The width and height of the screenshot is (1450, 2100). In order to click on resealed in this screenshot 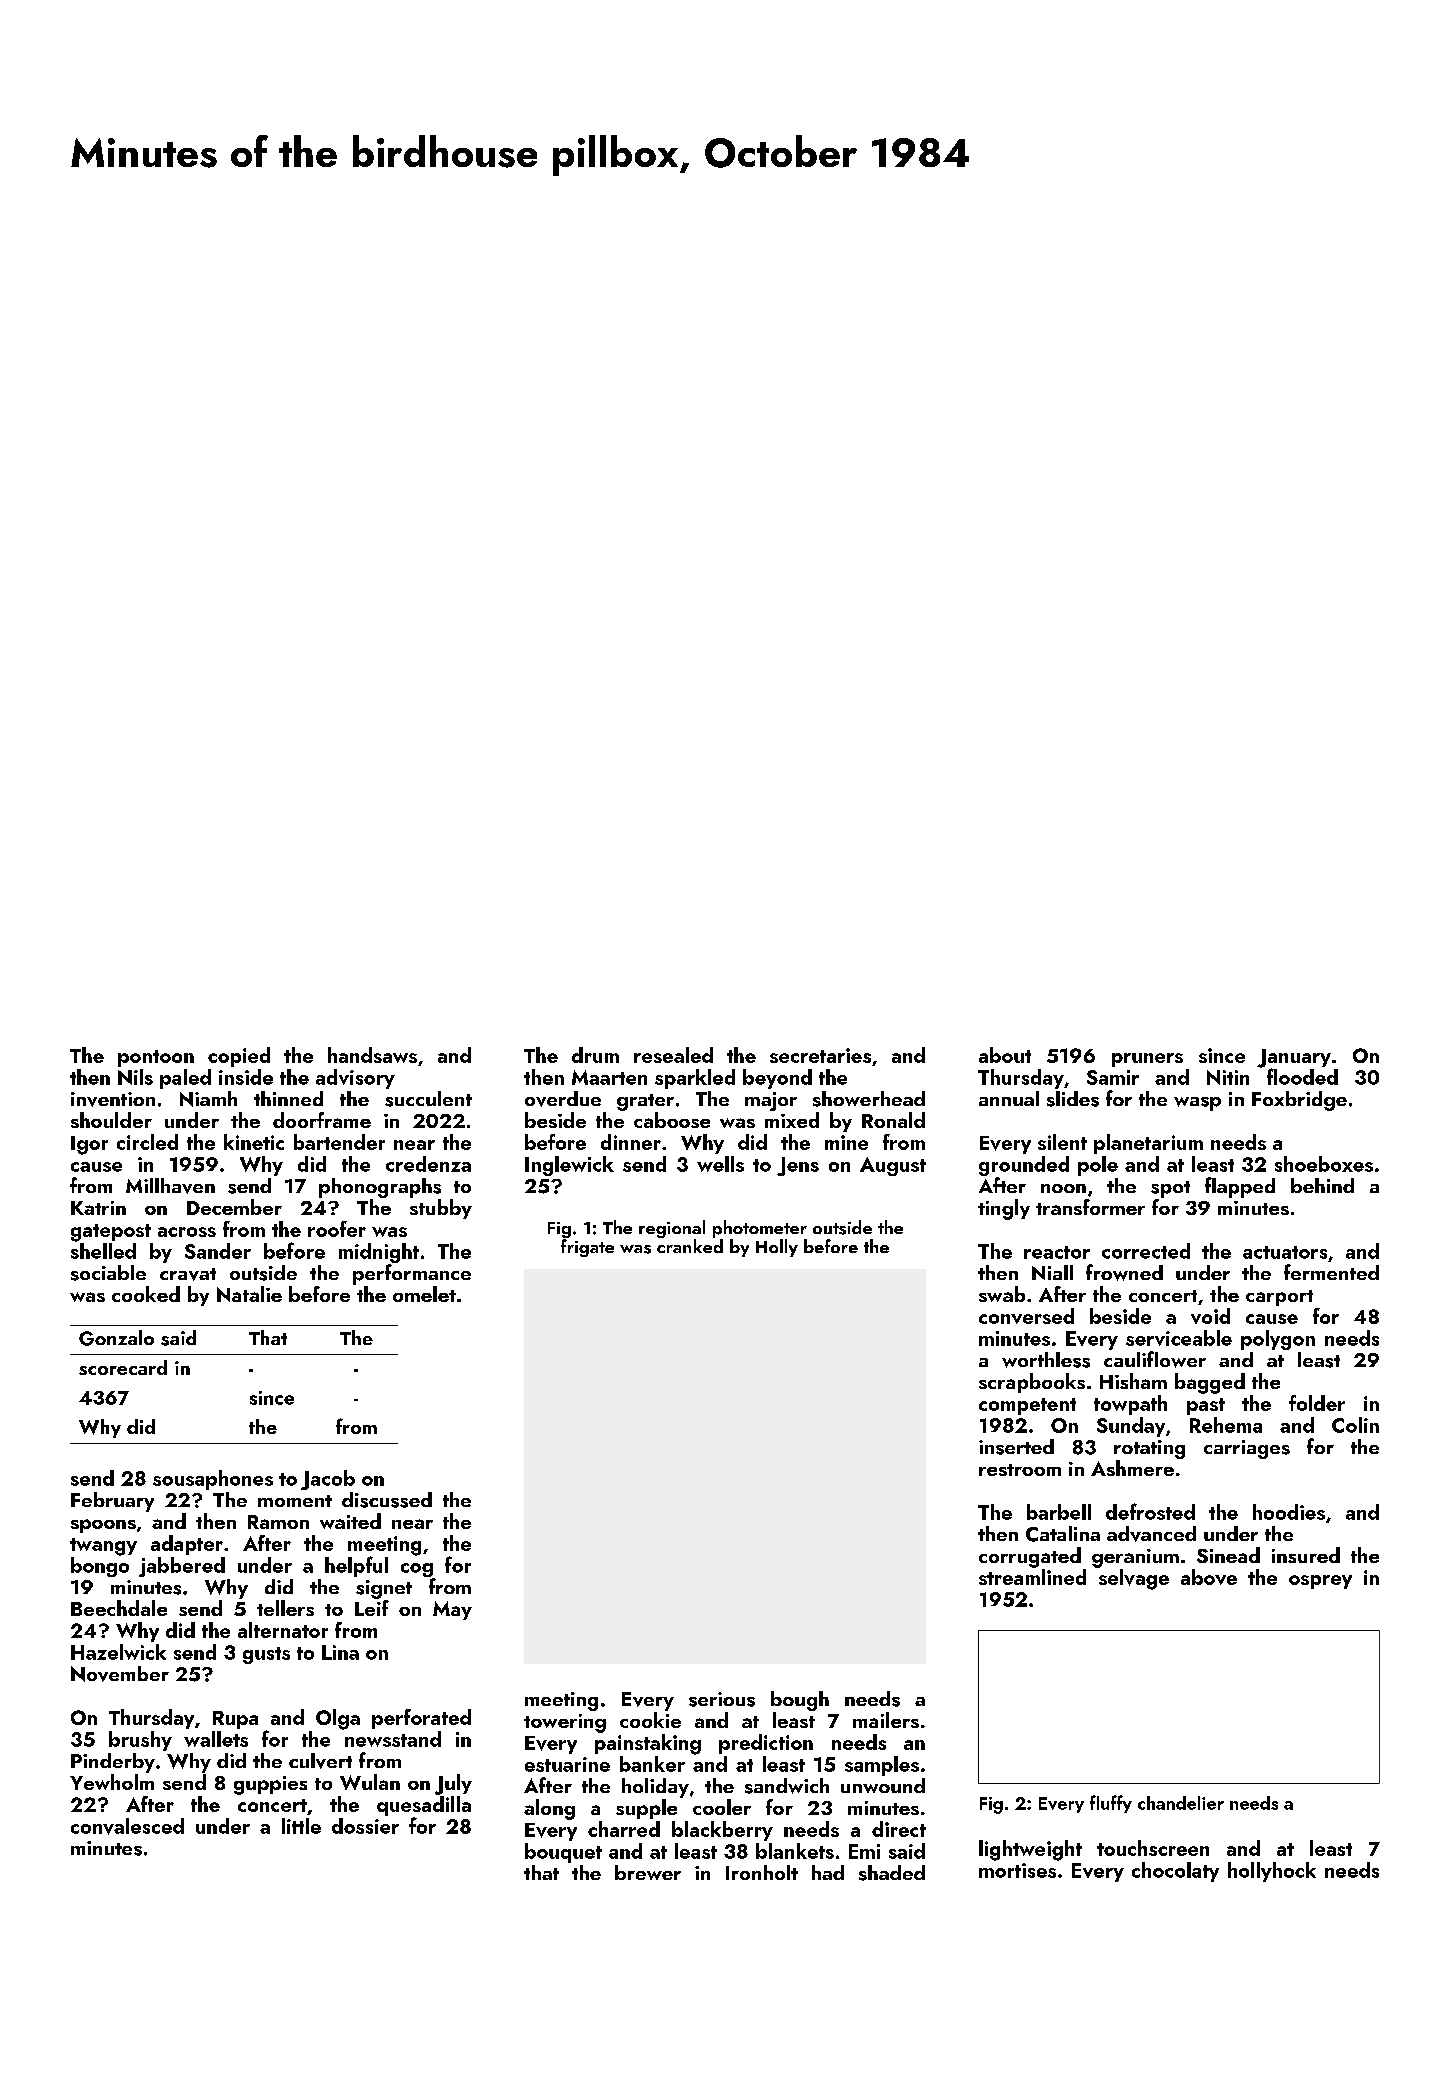, I will do `click(673, 1055)`.
